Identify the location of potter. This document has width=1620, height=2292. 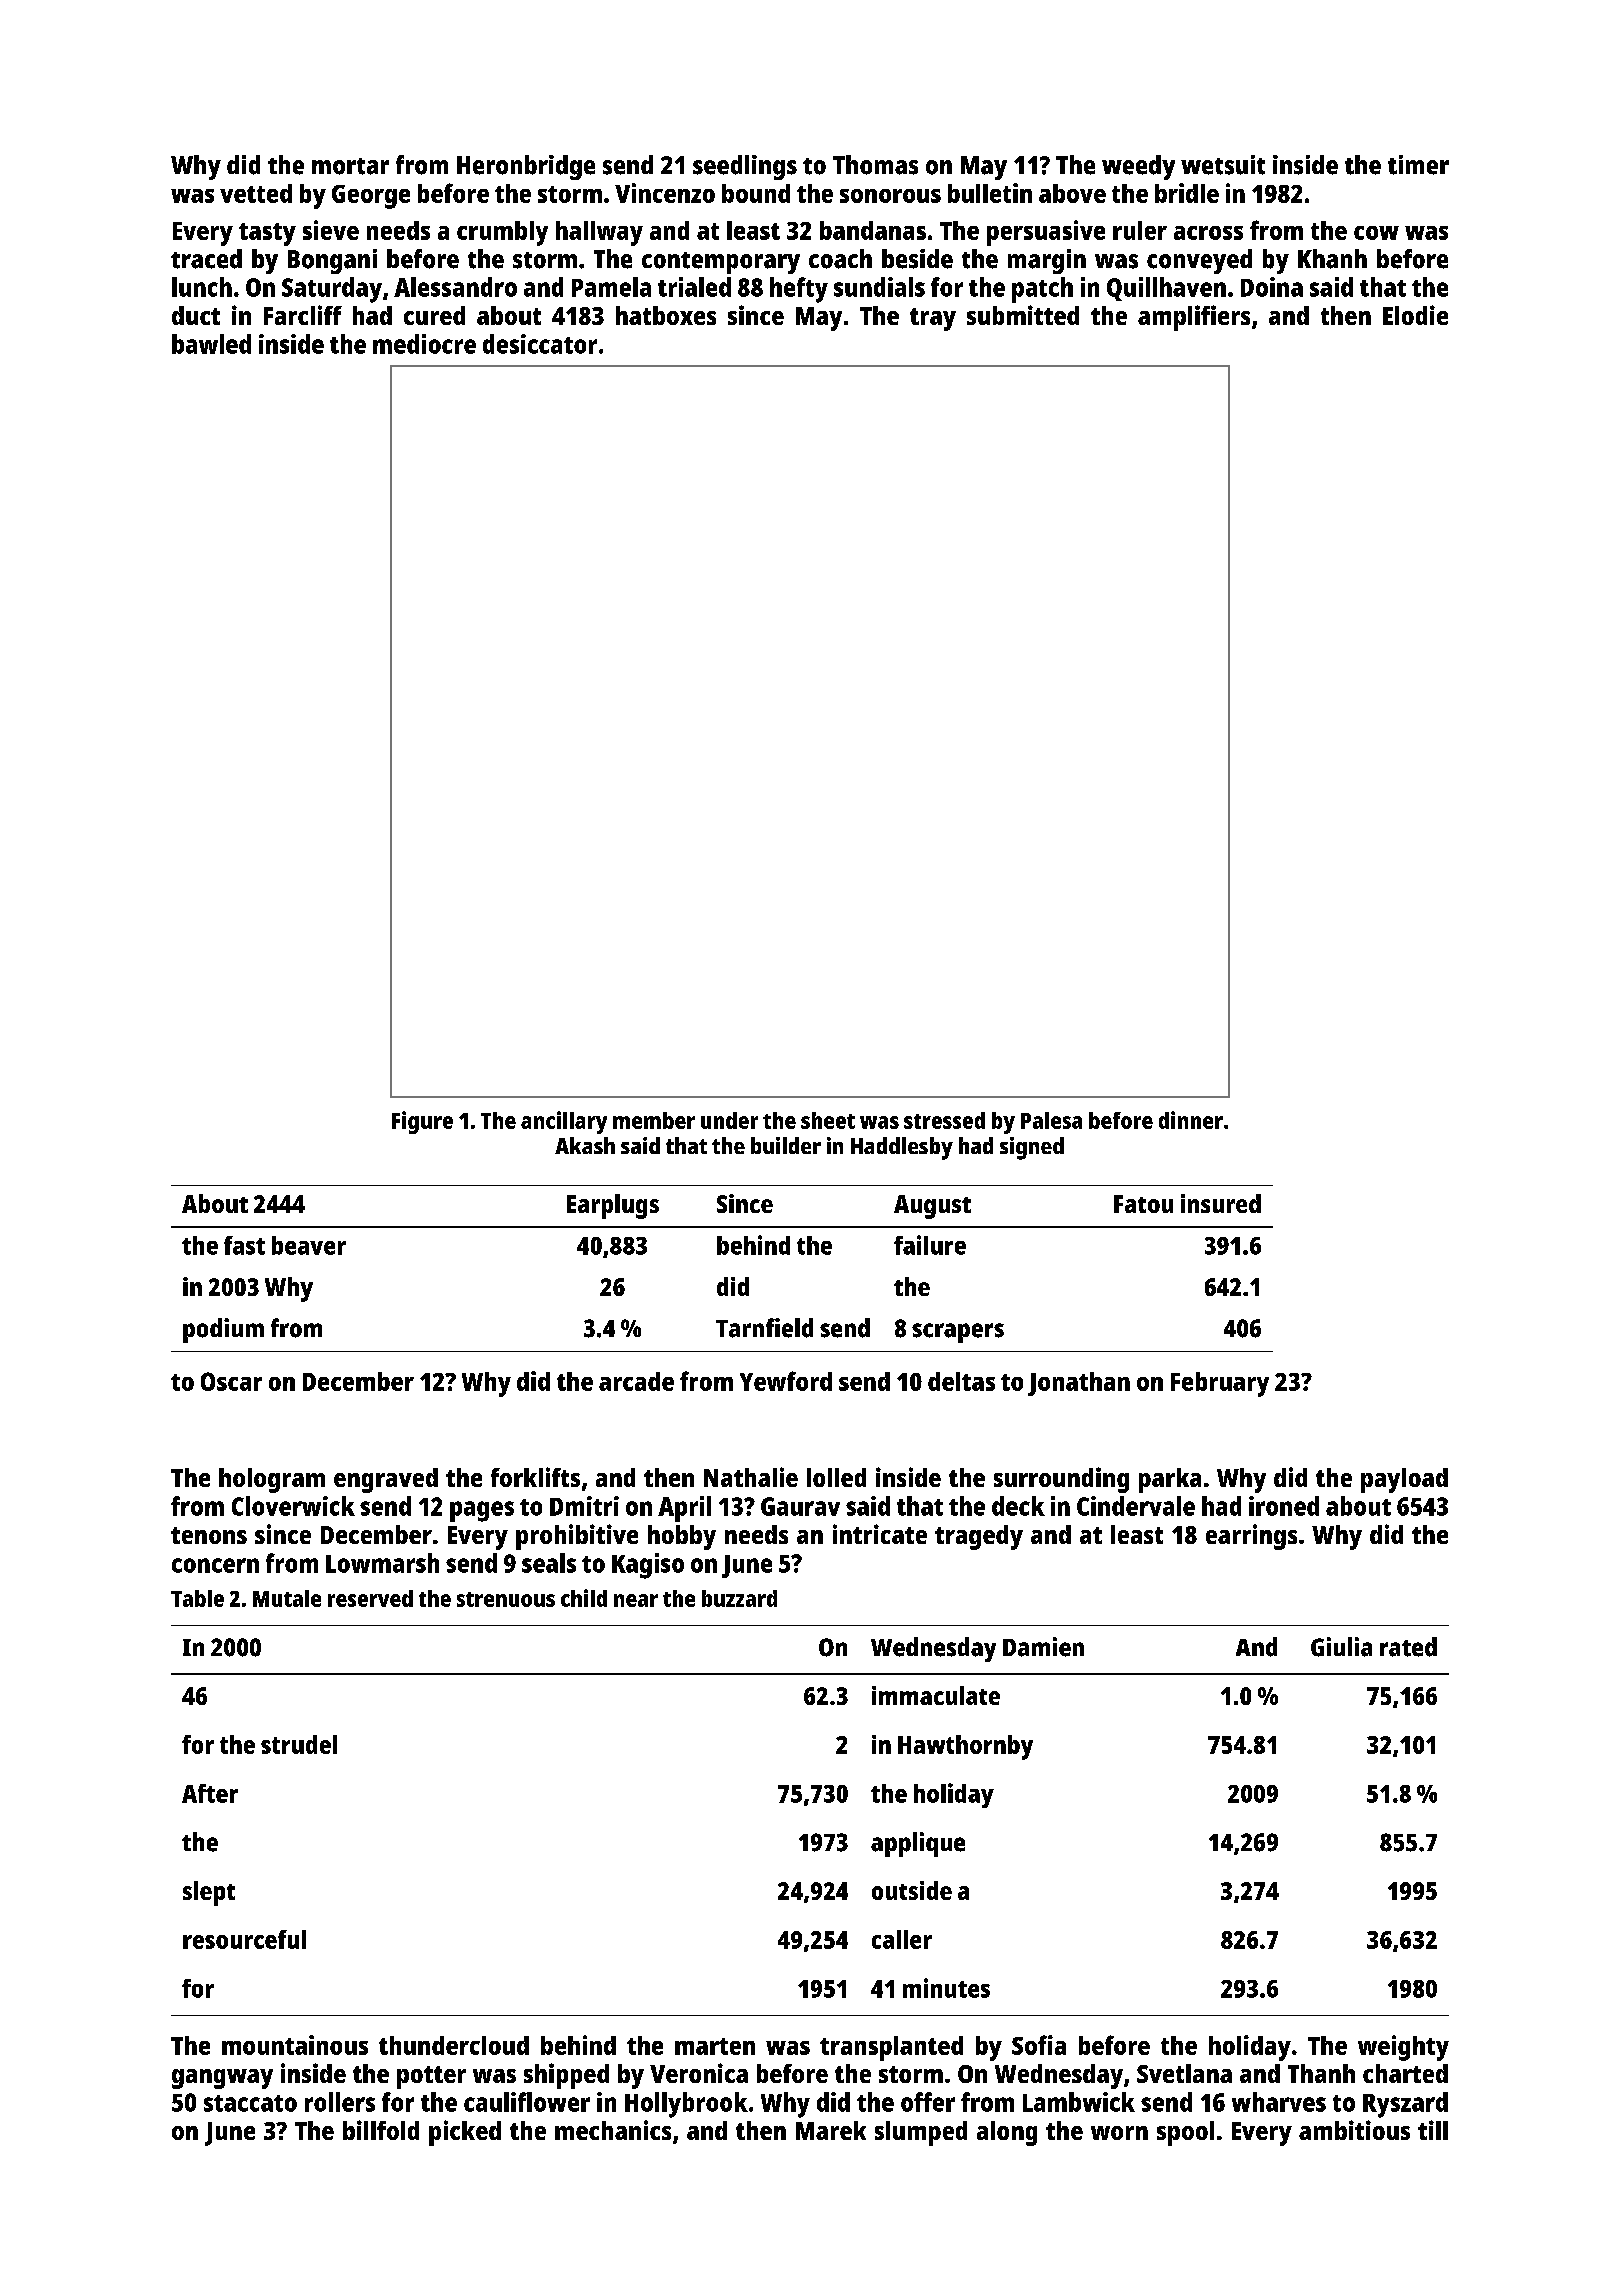
(431, 2077).
